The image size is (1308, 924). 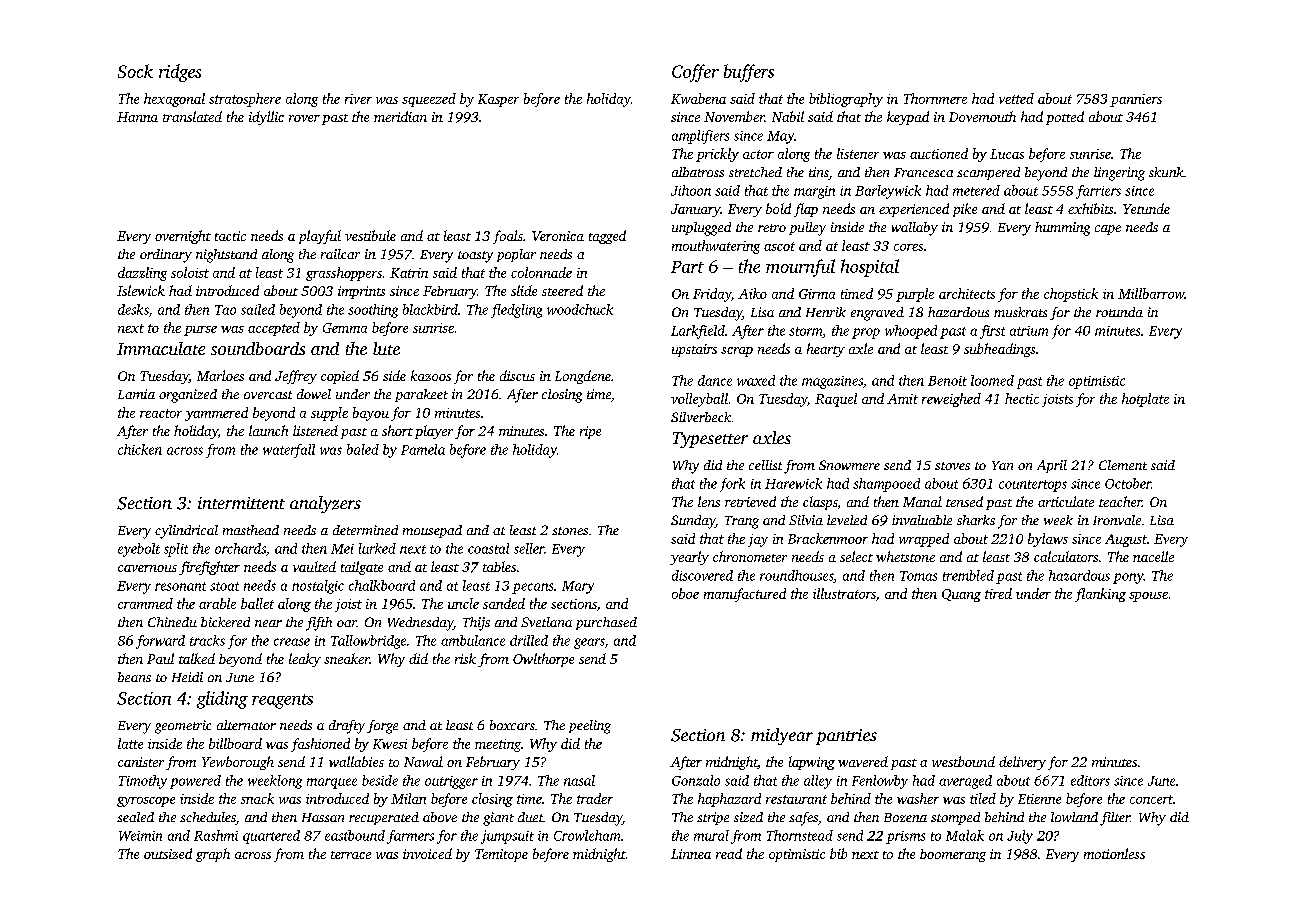 What do you see at coordinates (700, 137) in the document?
I see `amplifiers` at bounding box center [700, 137].
